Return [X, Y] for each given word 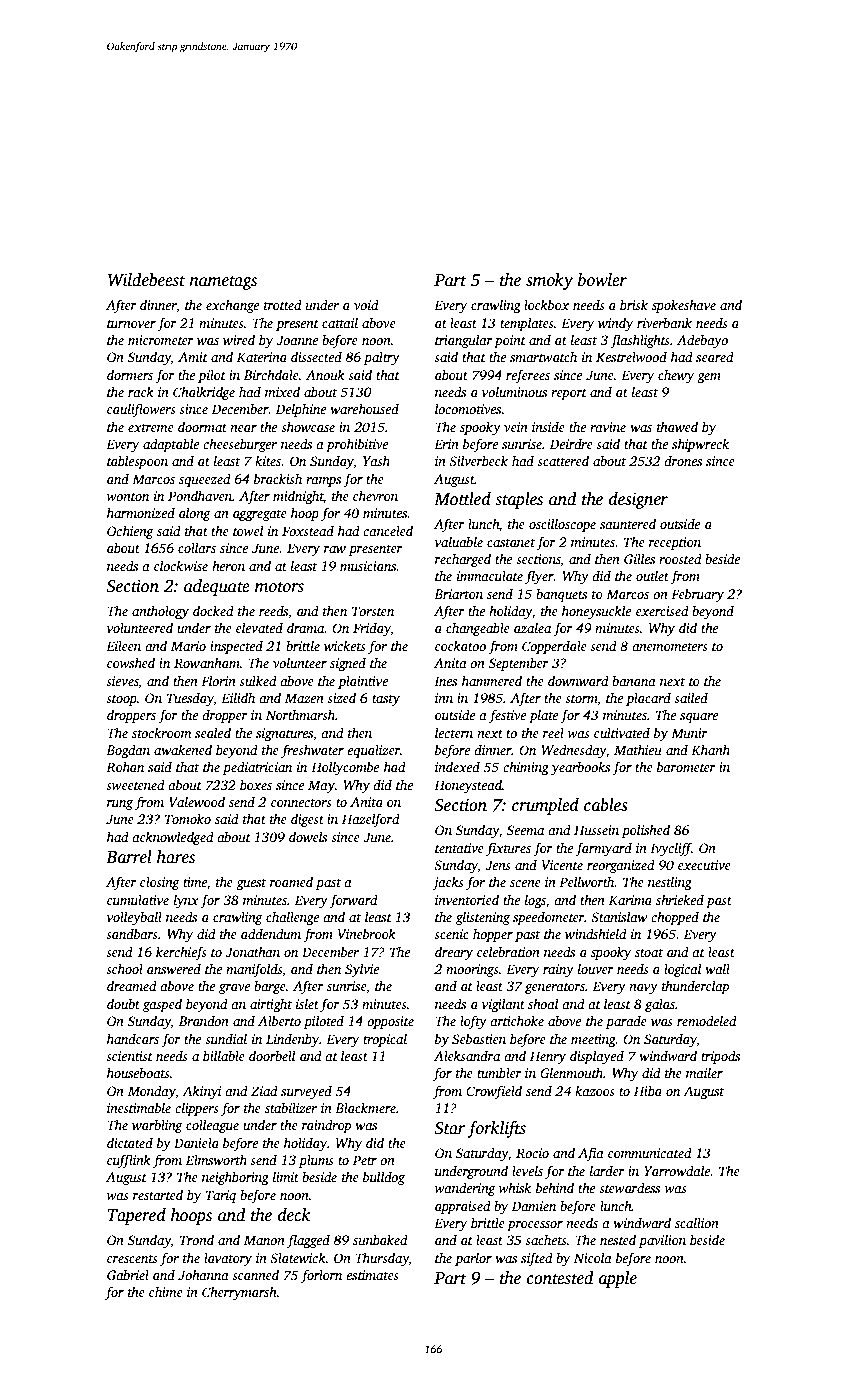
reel [553, 733]
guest [251, 884]
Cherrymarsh [239, 1293]
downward [578, 680]
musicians [368, 566]
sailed [691, 697]
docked [213, 610]
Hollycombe [345, 768]
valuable [459, 541]
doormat [202, 426]
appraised [463, 1207]
